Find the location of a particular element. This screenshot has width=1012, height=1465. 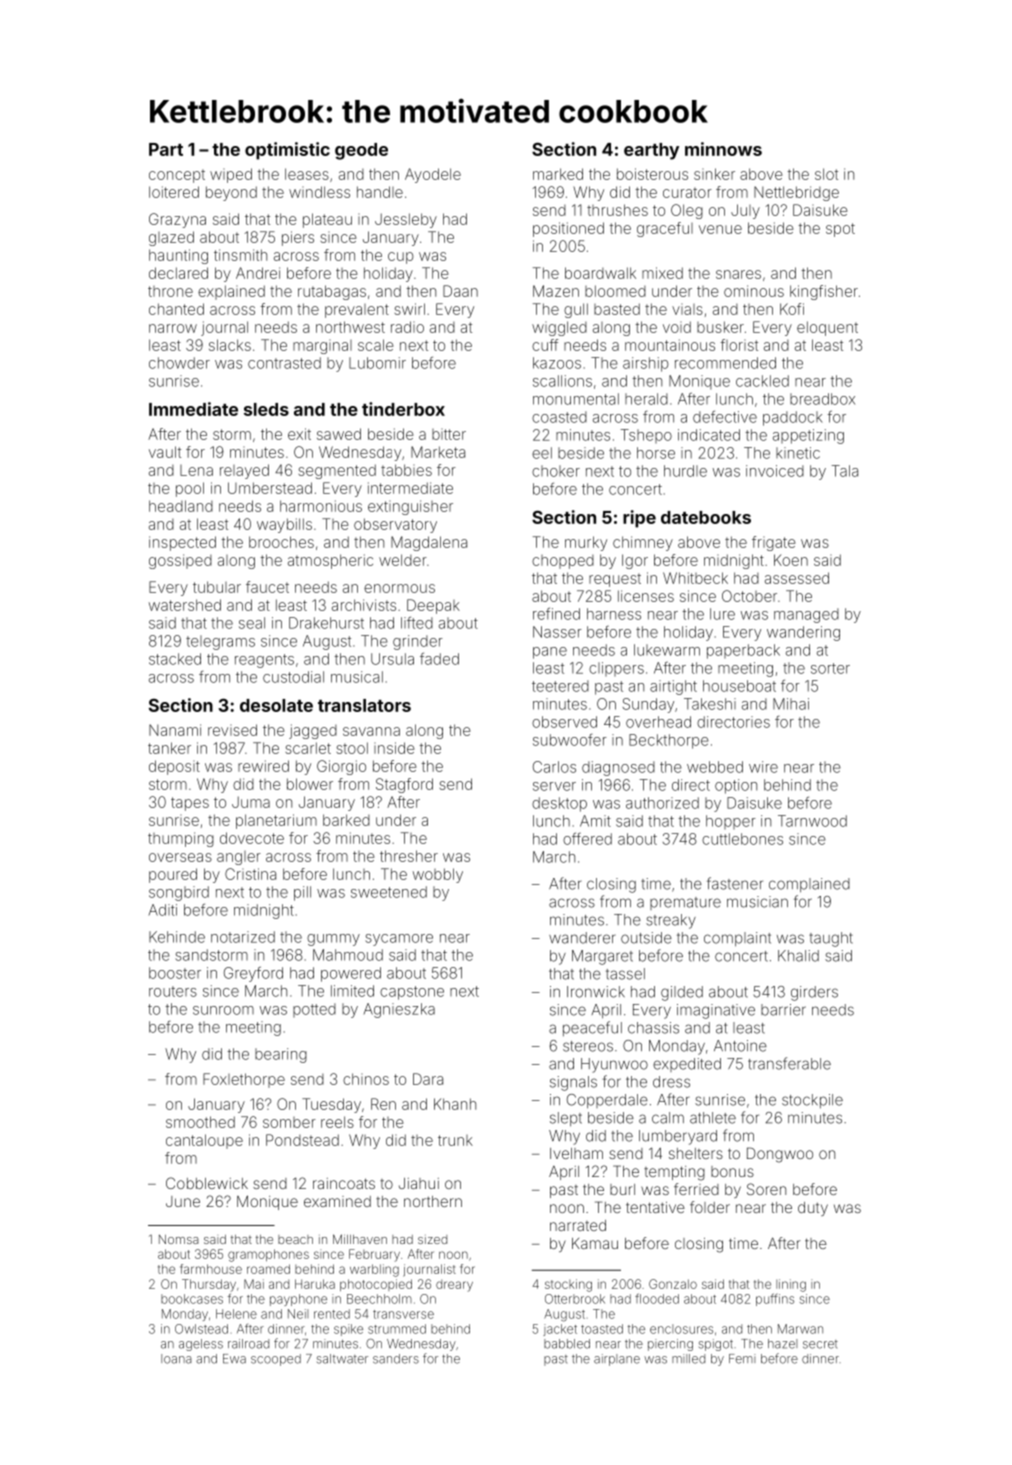

imaginative is located at coordinates (716, 1011).
